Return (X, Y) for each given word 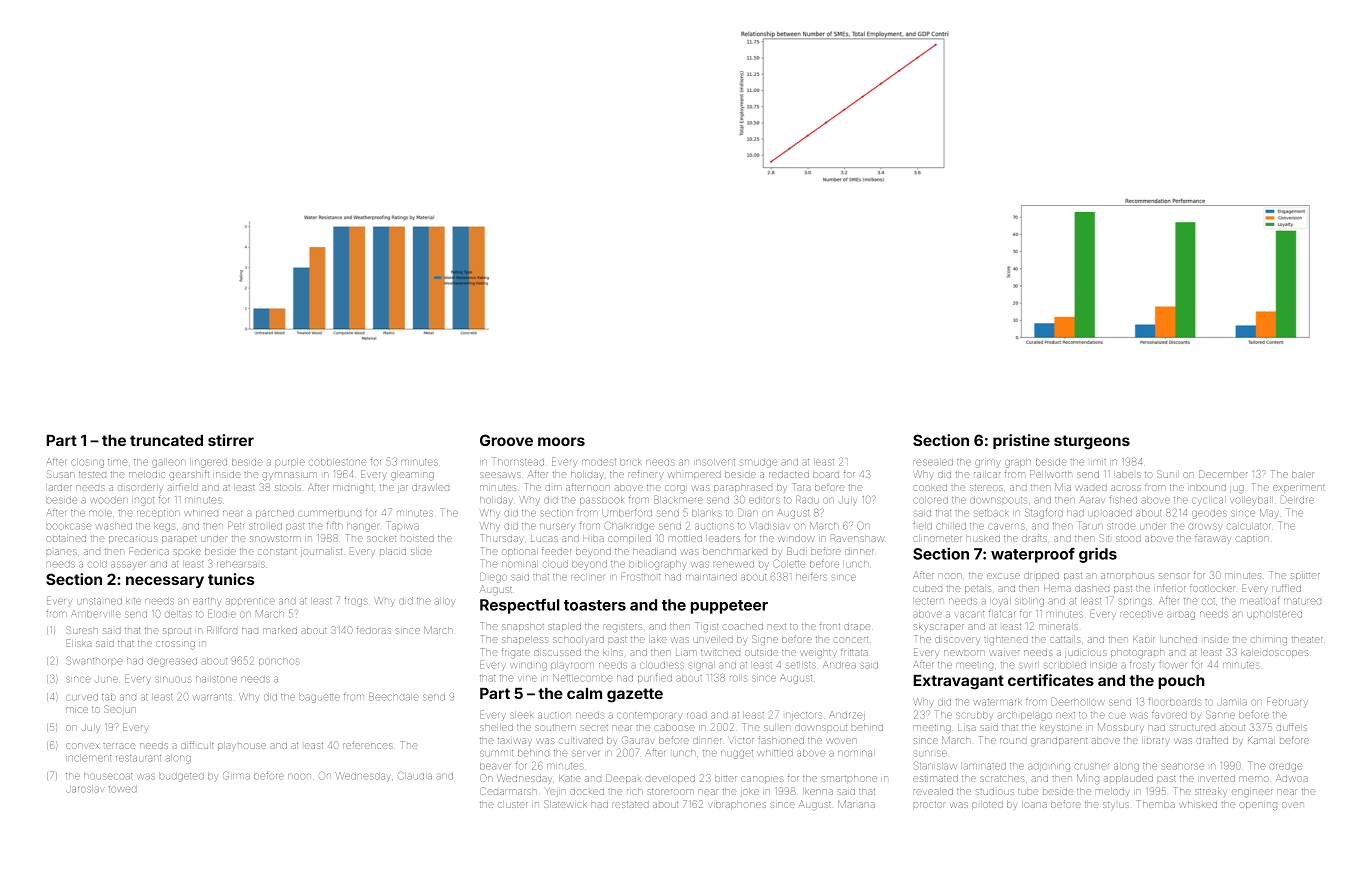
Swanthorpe (95, 661)
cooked (930, 488)
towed (123, 789)
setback (991, 513)
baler (1303, 475)
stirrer (231, 440)
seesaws (500, 475)
